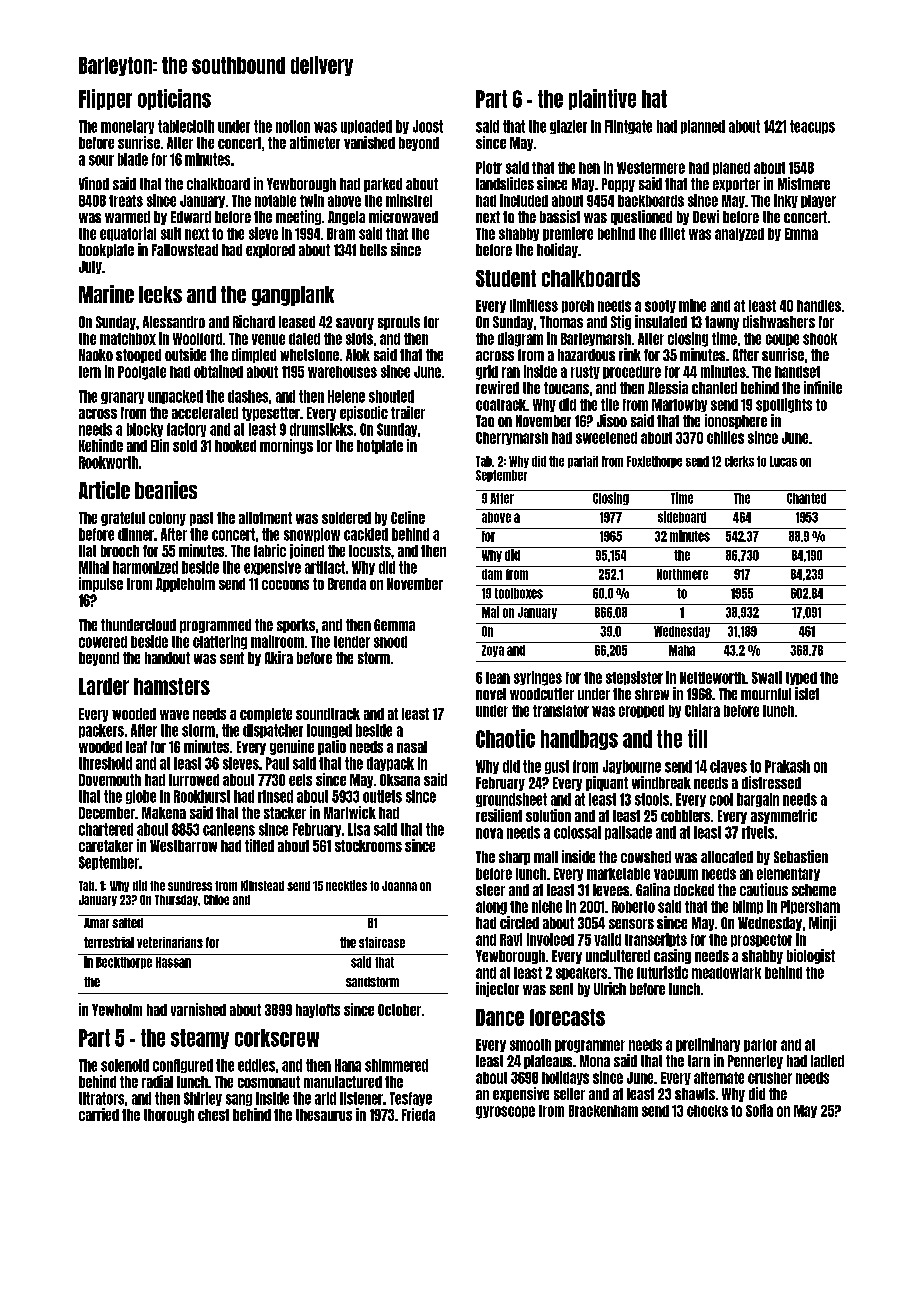 The height and width of the screenshot is (1308, 924). Describe the element at coordinates (106, 846) in the screenshot. I see `caretaker` at that location.
